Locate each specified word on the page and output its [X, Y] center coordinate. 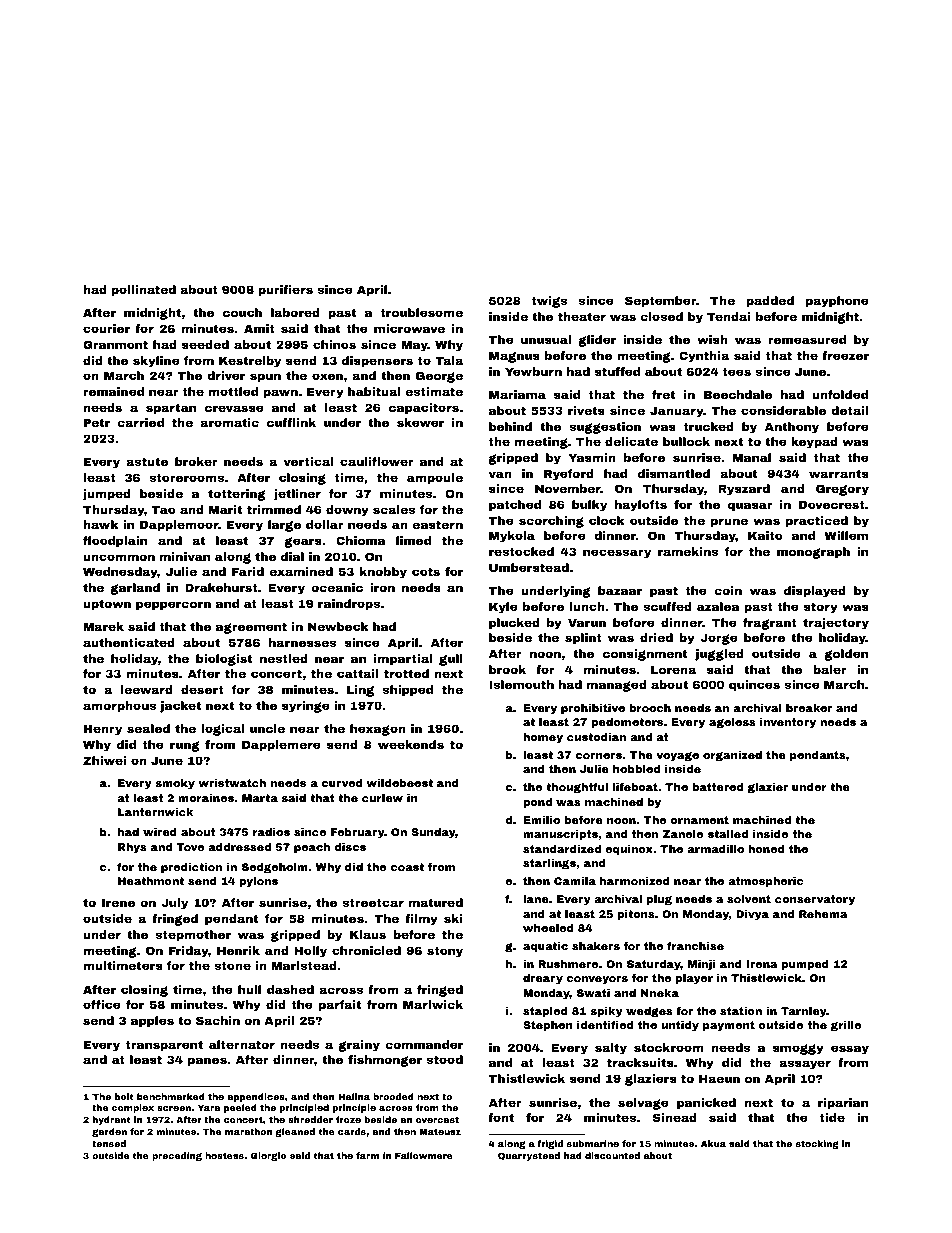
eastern [437, 524]
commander [424, 1044]
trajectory [836, 624]
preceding [177, 1156]
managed [617, 686]
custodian [596, 737]
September [660, 302]
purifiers [285, 291]
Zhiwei [104, 760]
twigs [549, 302]
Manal [752, 457]
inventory [788, 723]
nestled [284, 658]
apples [152, 1022]
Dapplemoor [179, 526]
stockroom [669, 1047]
